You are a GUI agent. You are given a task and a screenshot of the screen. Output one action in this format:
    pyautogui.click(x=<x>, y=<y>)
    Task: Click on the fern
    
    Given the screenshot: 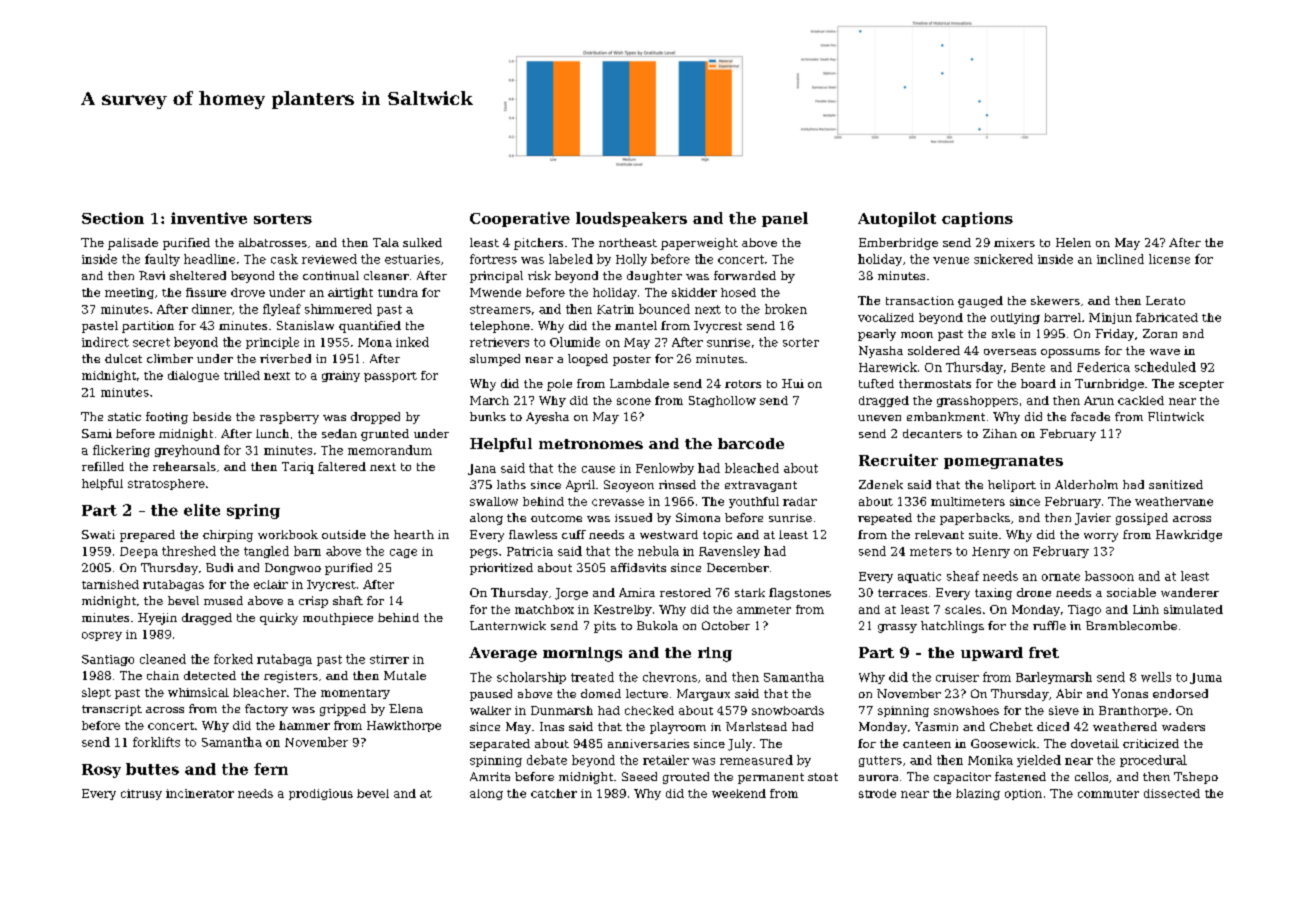 What is the action you would take?
    pyautogui.click(x=271, y=769)
